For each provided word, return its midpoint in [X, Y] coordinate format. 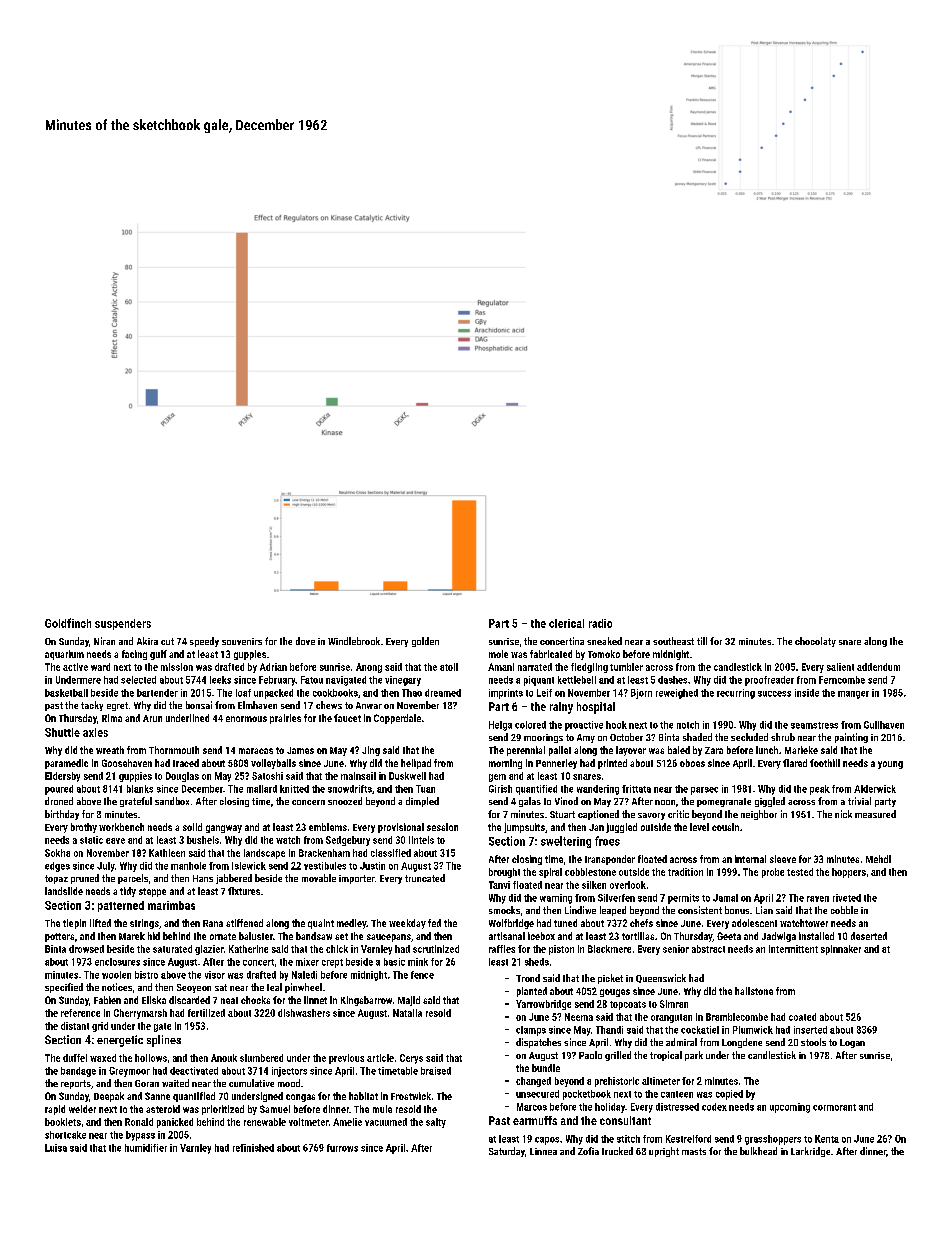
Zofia [588, 1151]
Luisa [56, 1148]
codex [714, 1107]
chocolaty [815, 642]
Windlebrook [354, 641]
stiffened [244, 923]
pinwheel [303, 988]
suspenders [123, 624]
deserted [869, 936]
